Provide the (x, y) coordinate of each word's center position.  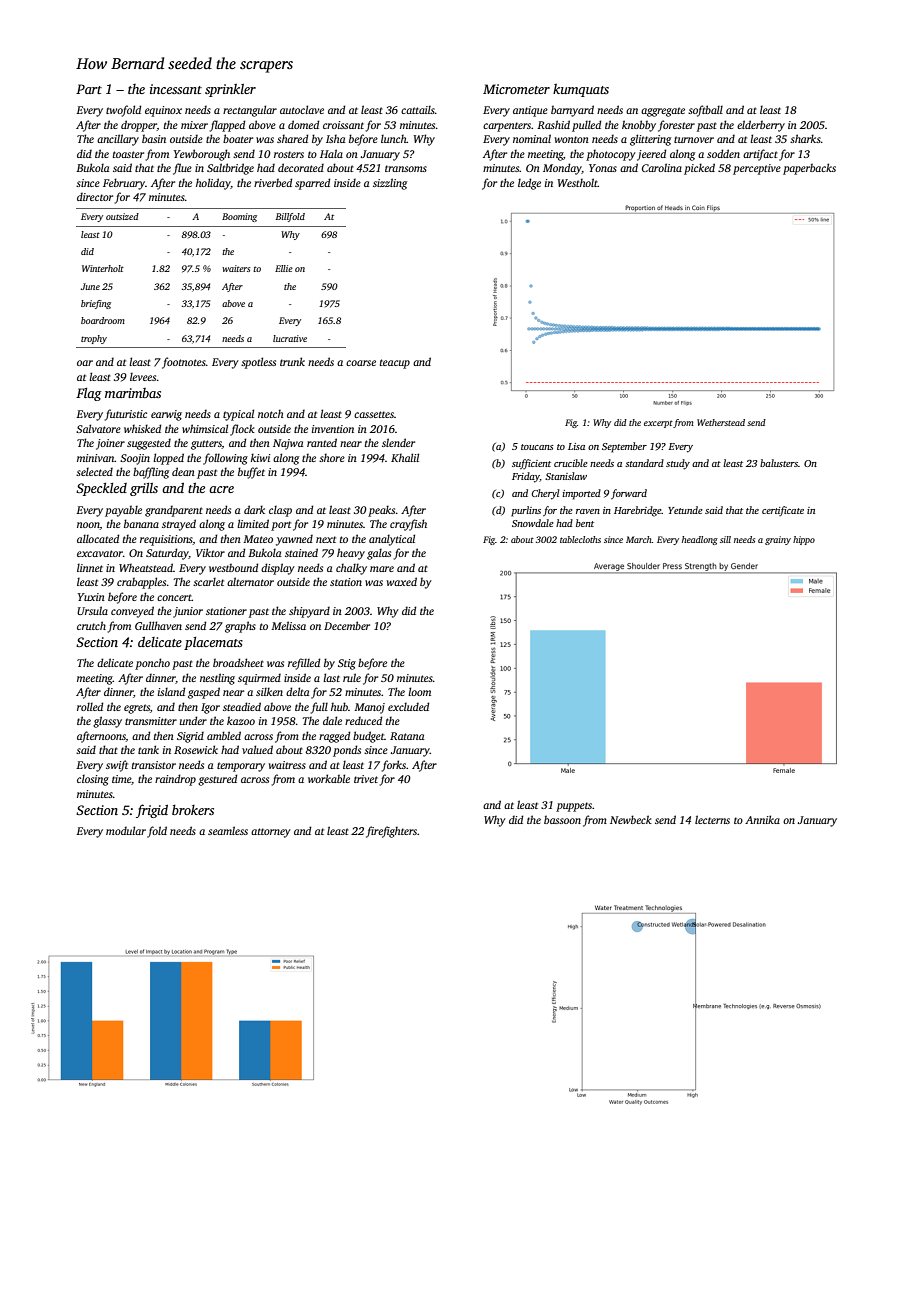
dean (183, 471)
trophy (94, 339)
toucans (537, 447)
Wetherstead (721, 422)
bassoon (562, 819)
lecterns (712, 819)
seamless (228, 830)
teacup (395, 364)
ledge (529, 184)
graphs (240, 627)
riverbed (273, 182)
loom (419, 691)
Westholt (578, 182)
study (678, 464)
